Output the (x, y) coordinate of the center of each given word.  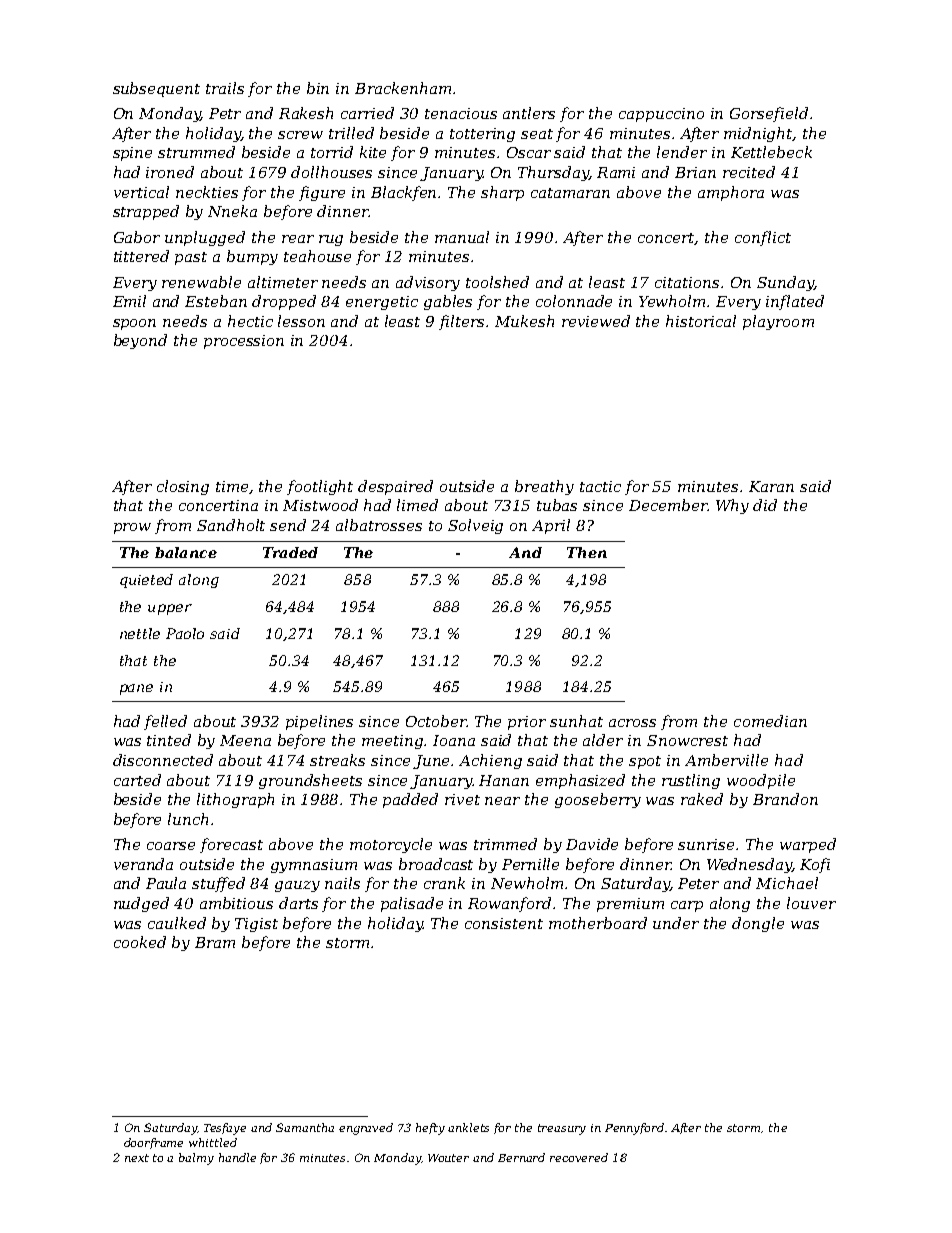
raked (702, 799)
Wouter (448, 1158)
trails (225, 88)
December (668, 505)
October (436, 721)
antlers (529, 113)
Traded (290, 552)
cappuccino (661, 115)
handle (237, 1157)
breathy (544, 487)
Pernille (530, 864)
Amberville (726, 760)
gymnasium (314, 866)
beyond (140, 341)
